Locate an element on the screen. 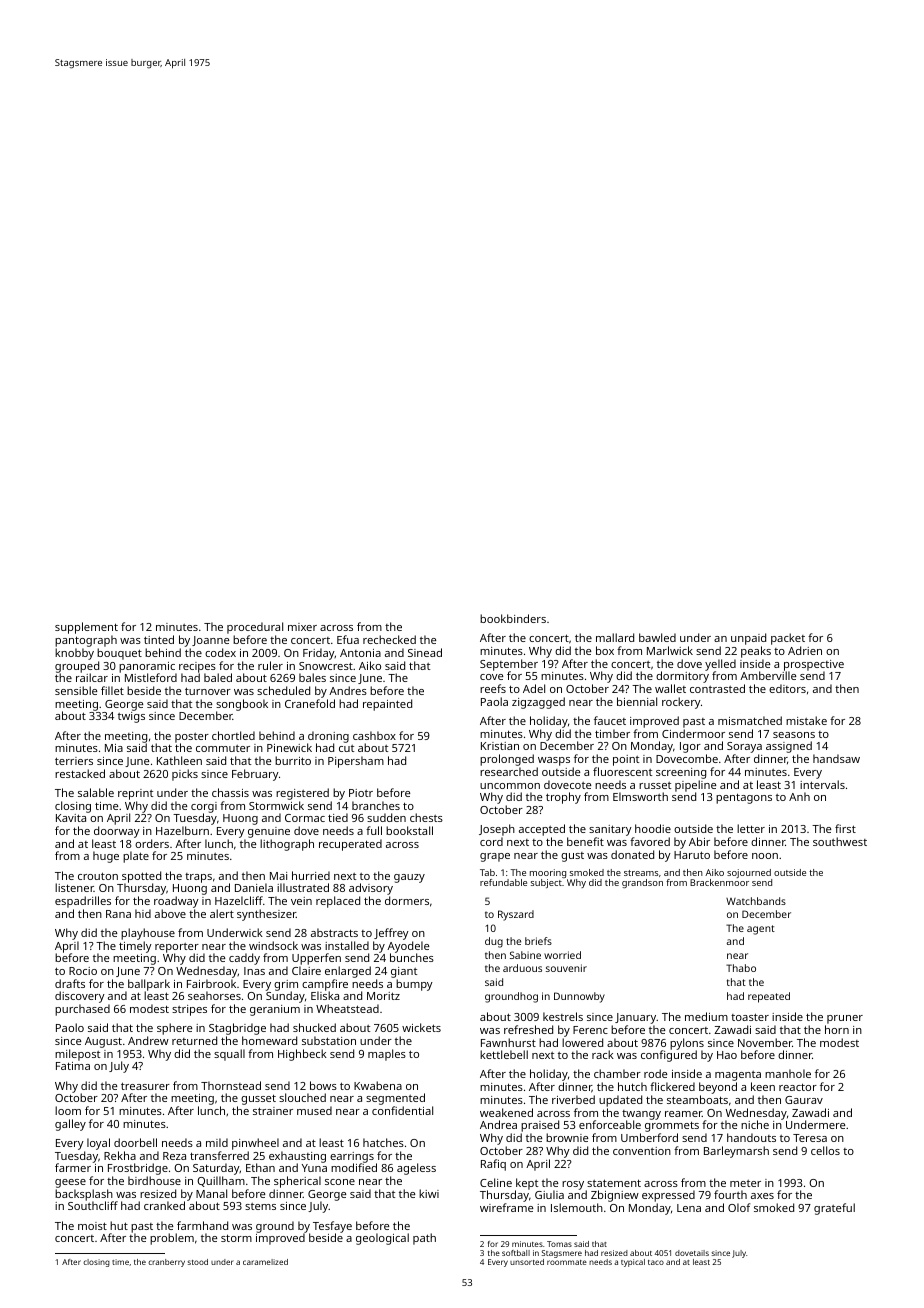 The height and width of the screenshot is (1308, 924). bookbinders is located at coordinates (513, 618).
